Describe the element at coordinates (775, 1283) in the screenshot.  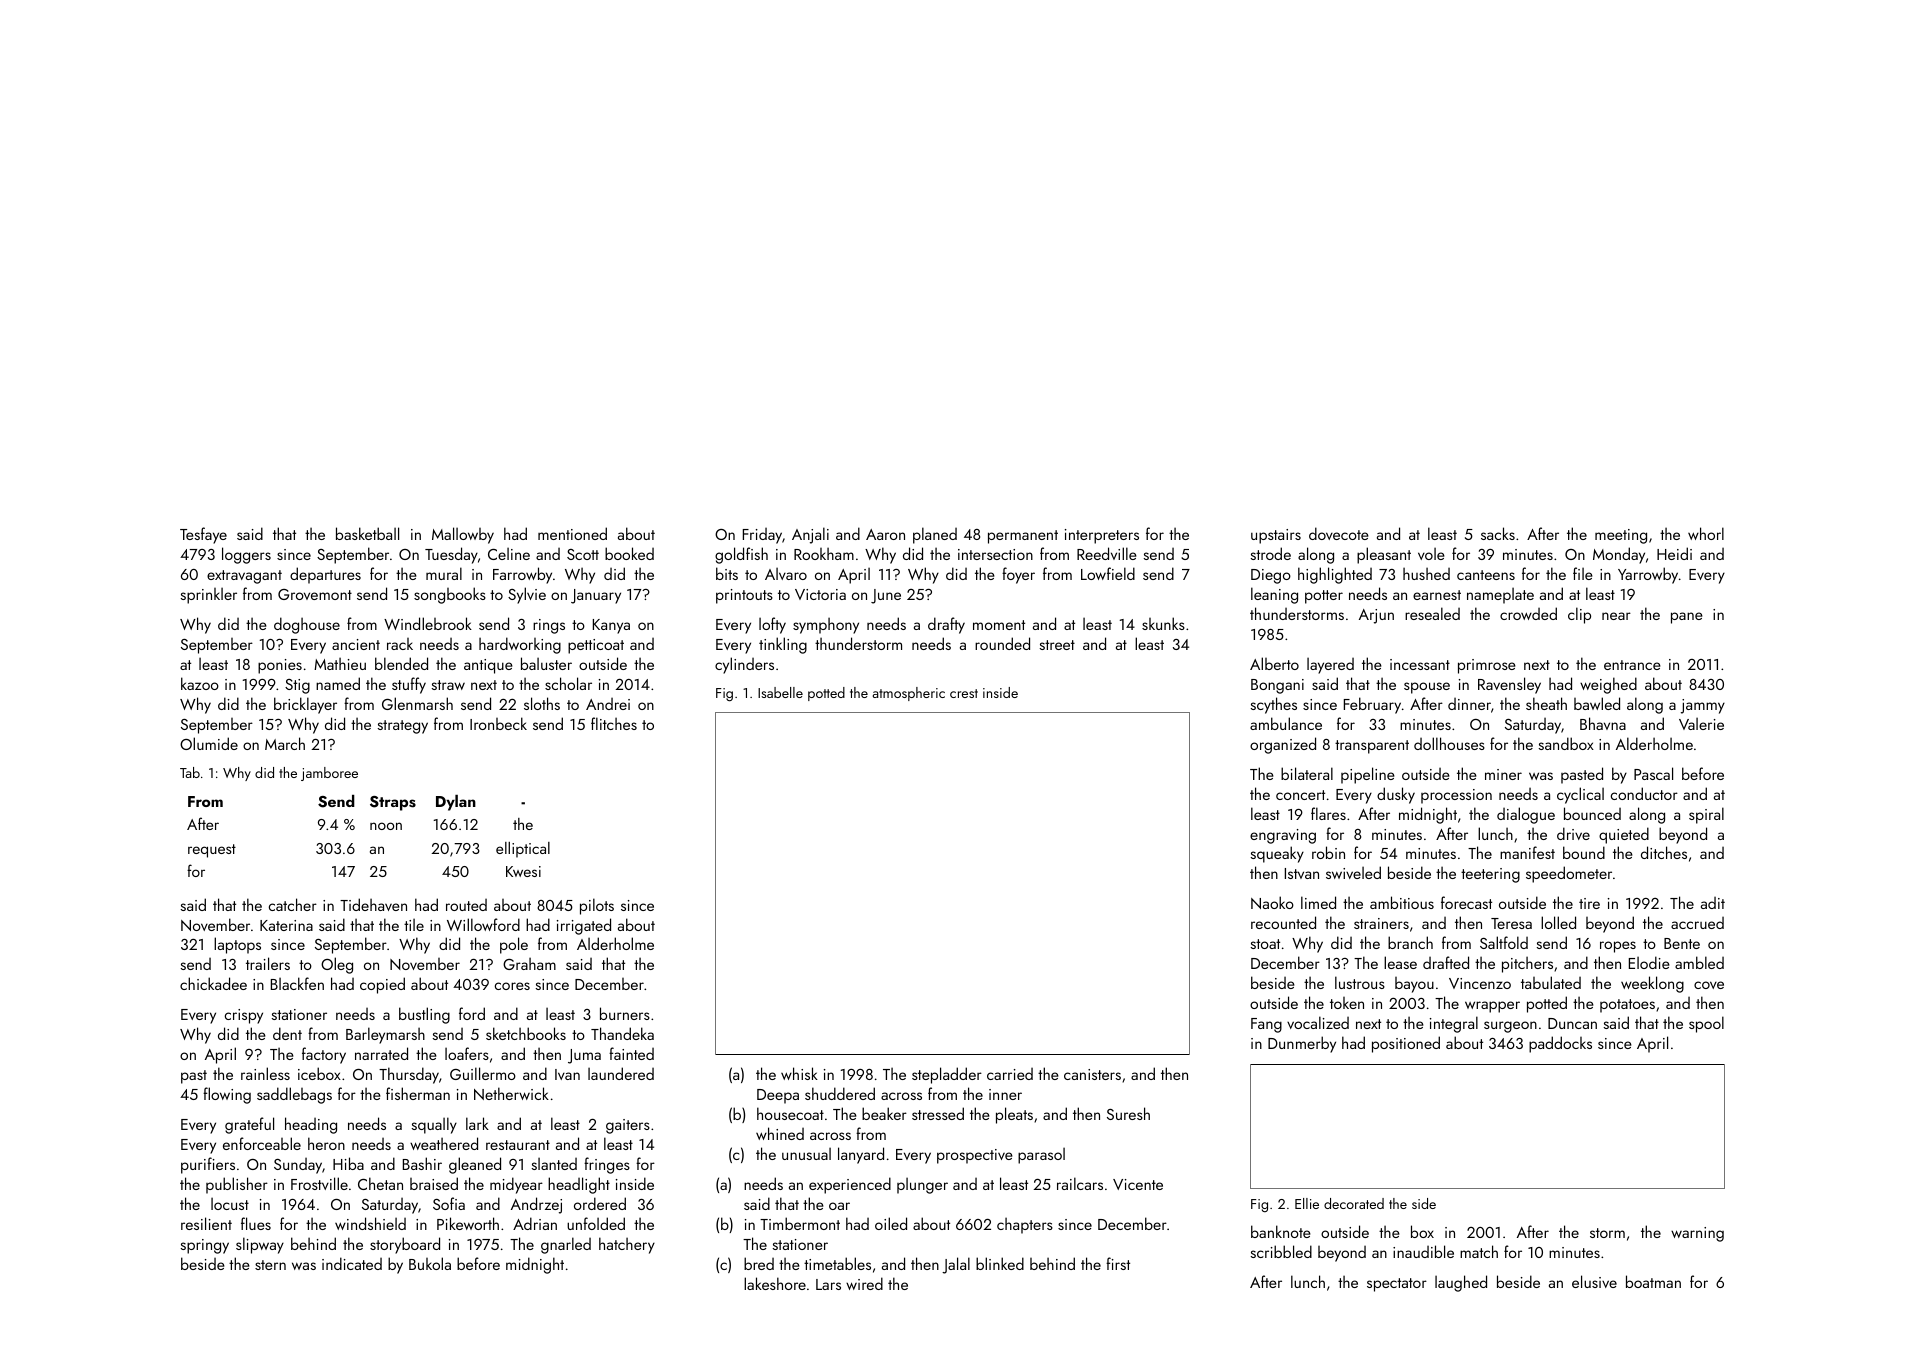
I see `lakeshore` at that location.
